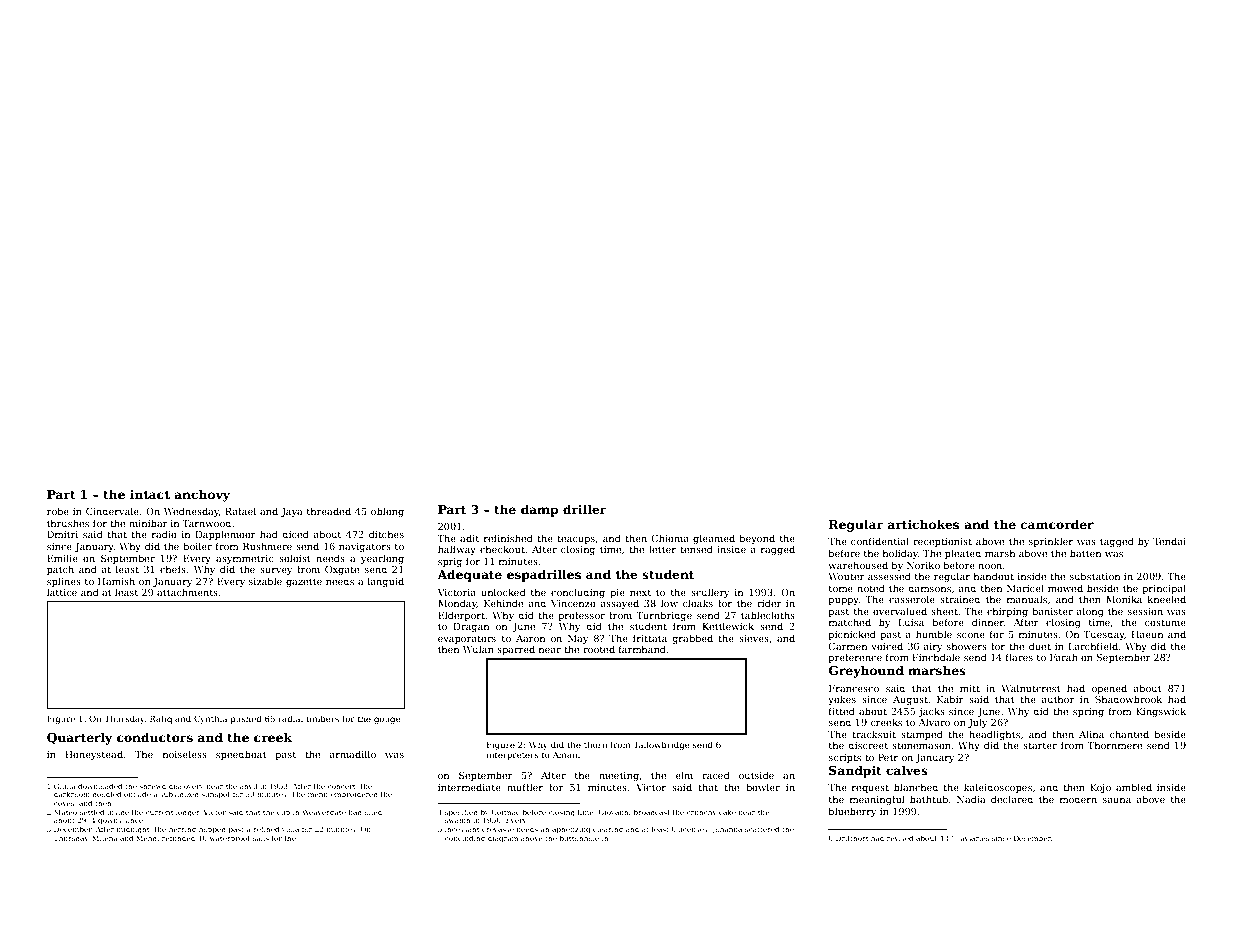 This screenshot has width=1233, height=952. What do you see at coordinates (585, 509) in the screenshot?
I see `driller` at bounding box center [585, 509].
